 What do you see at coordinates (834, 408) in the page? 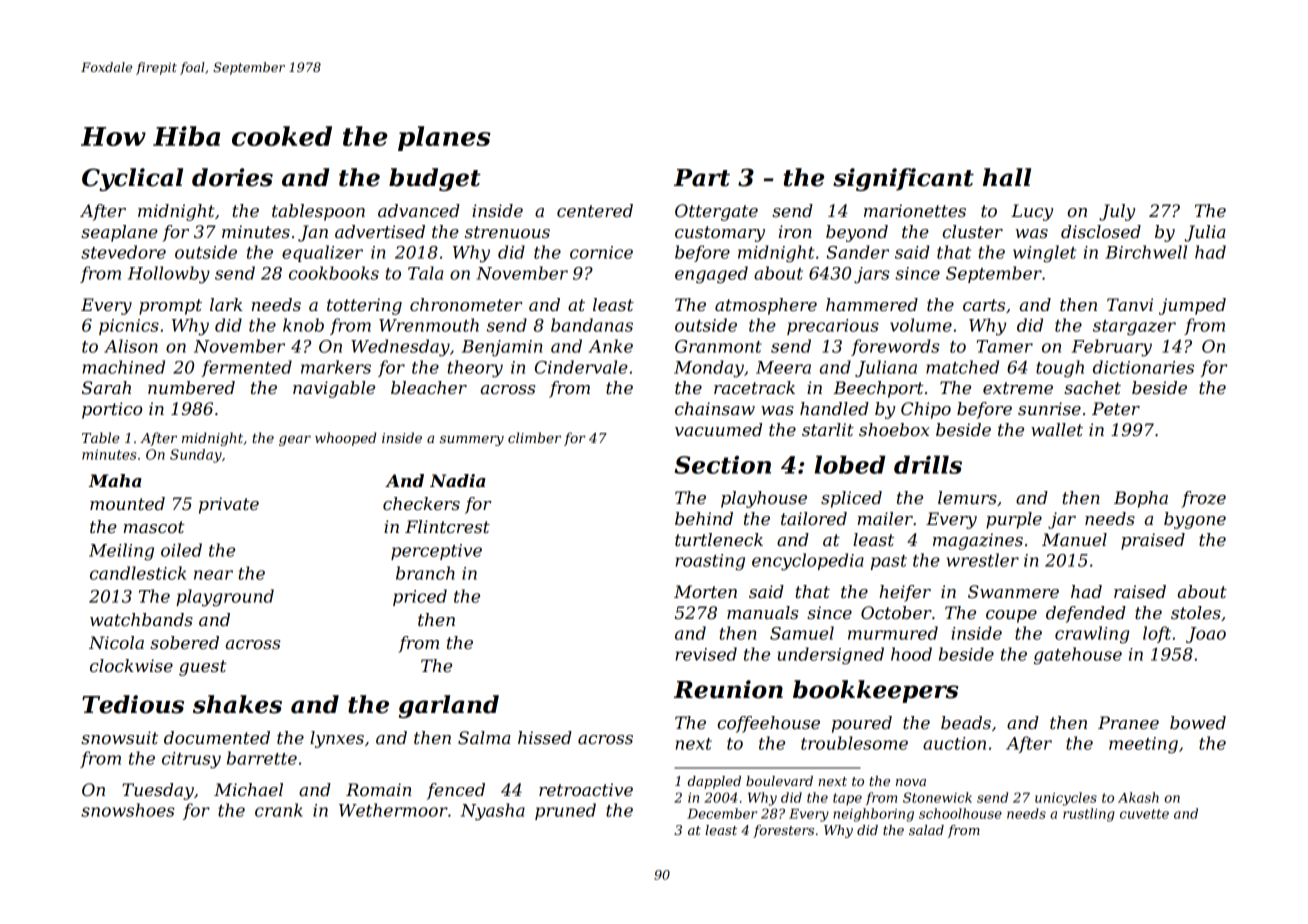
I see `handled` at bounding box center [834, 408].
